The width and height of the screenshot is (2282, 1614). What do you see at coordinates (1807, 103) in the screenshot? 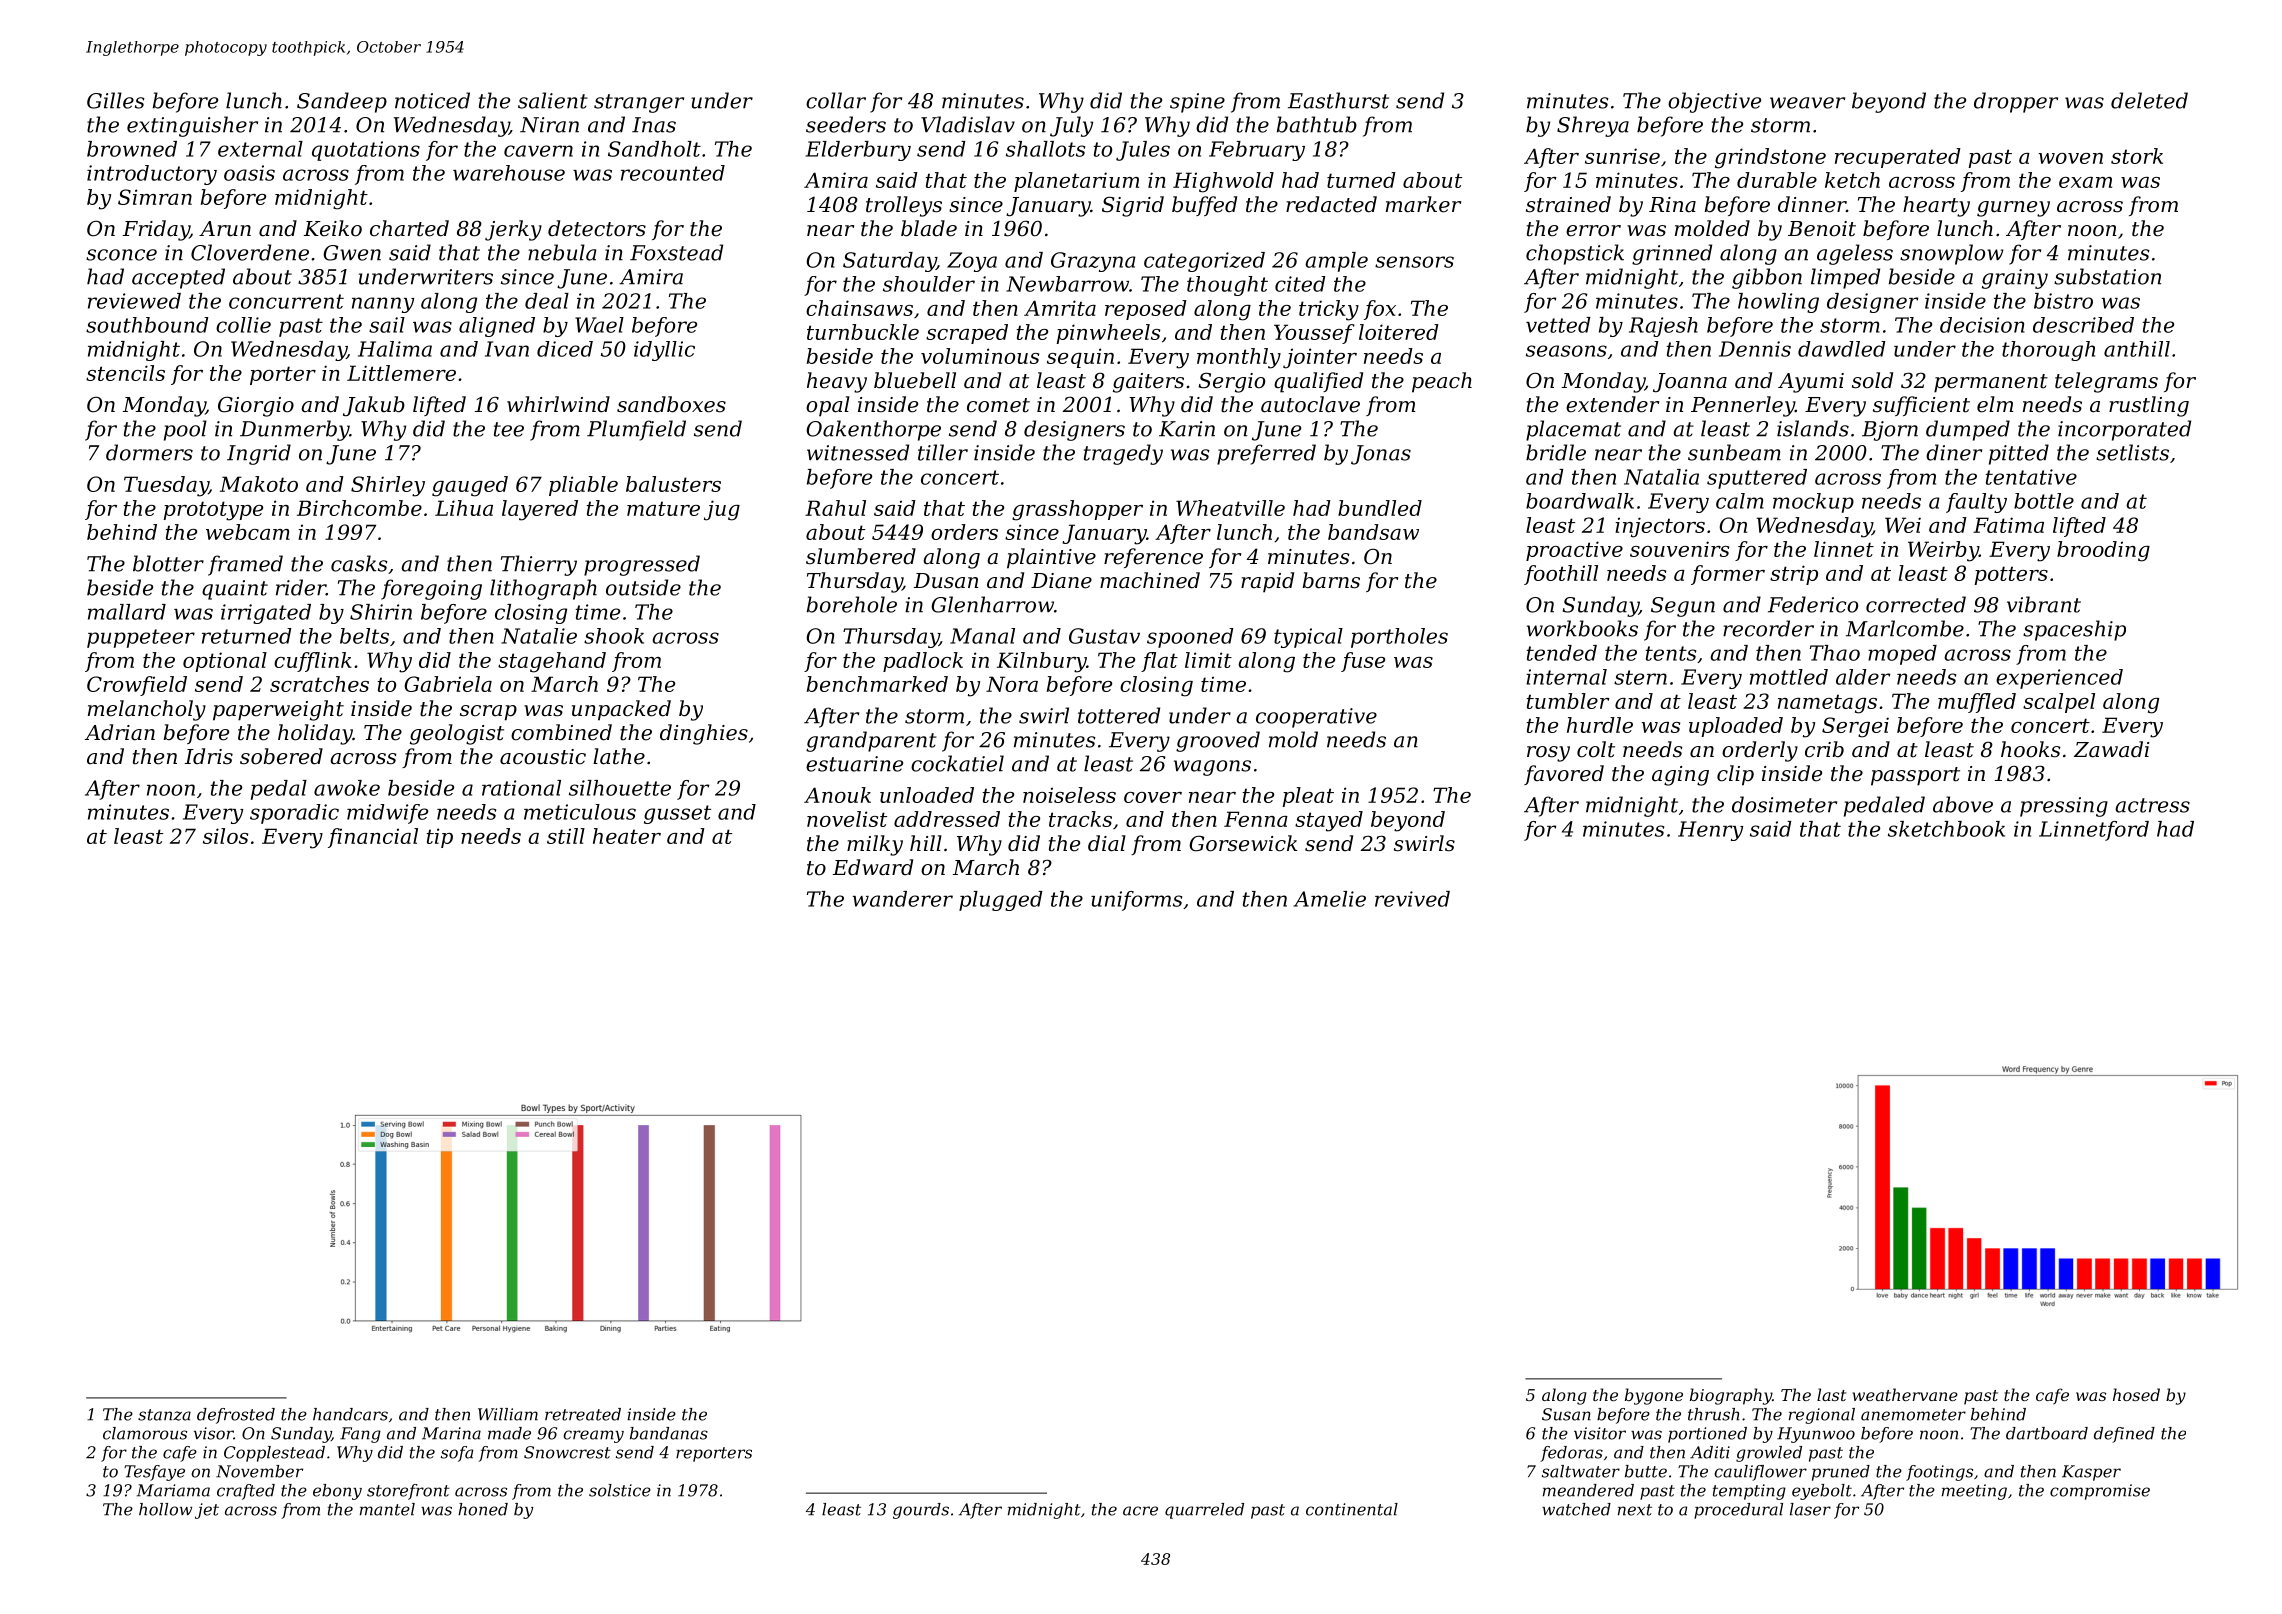
I see `weaver` at bounding box center [1807, 103].
